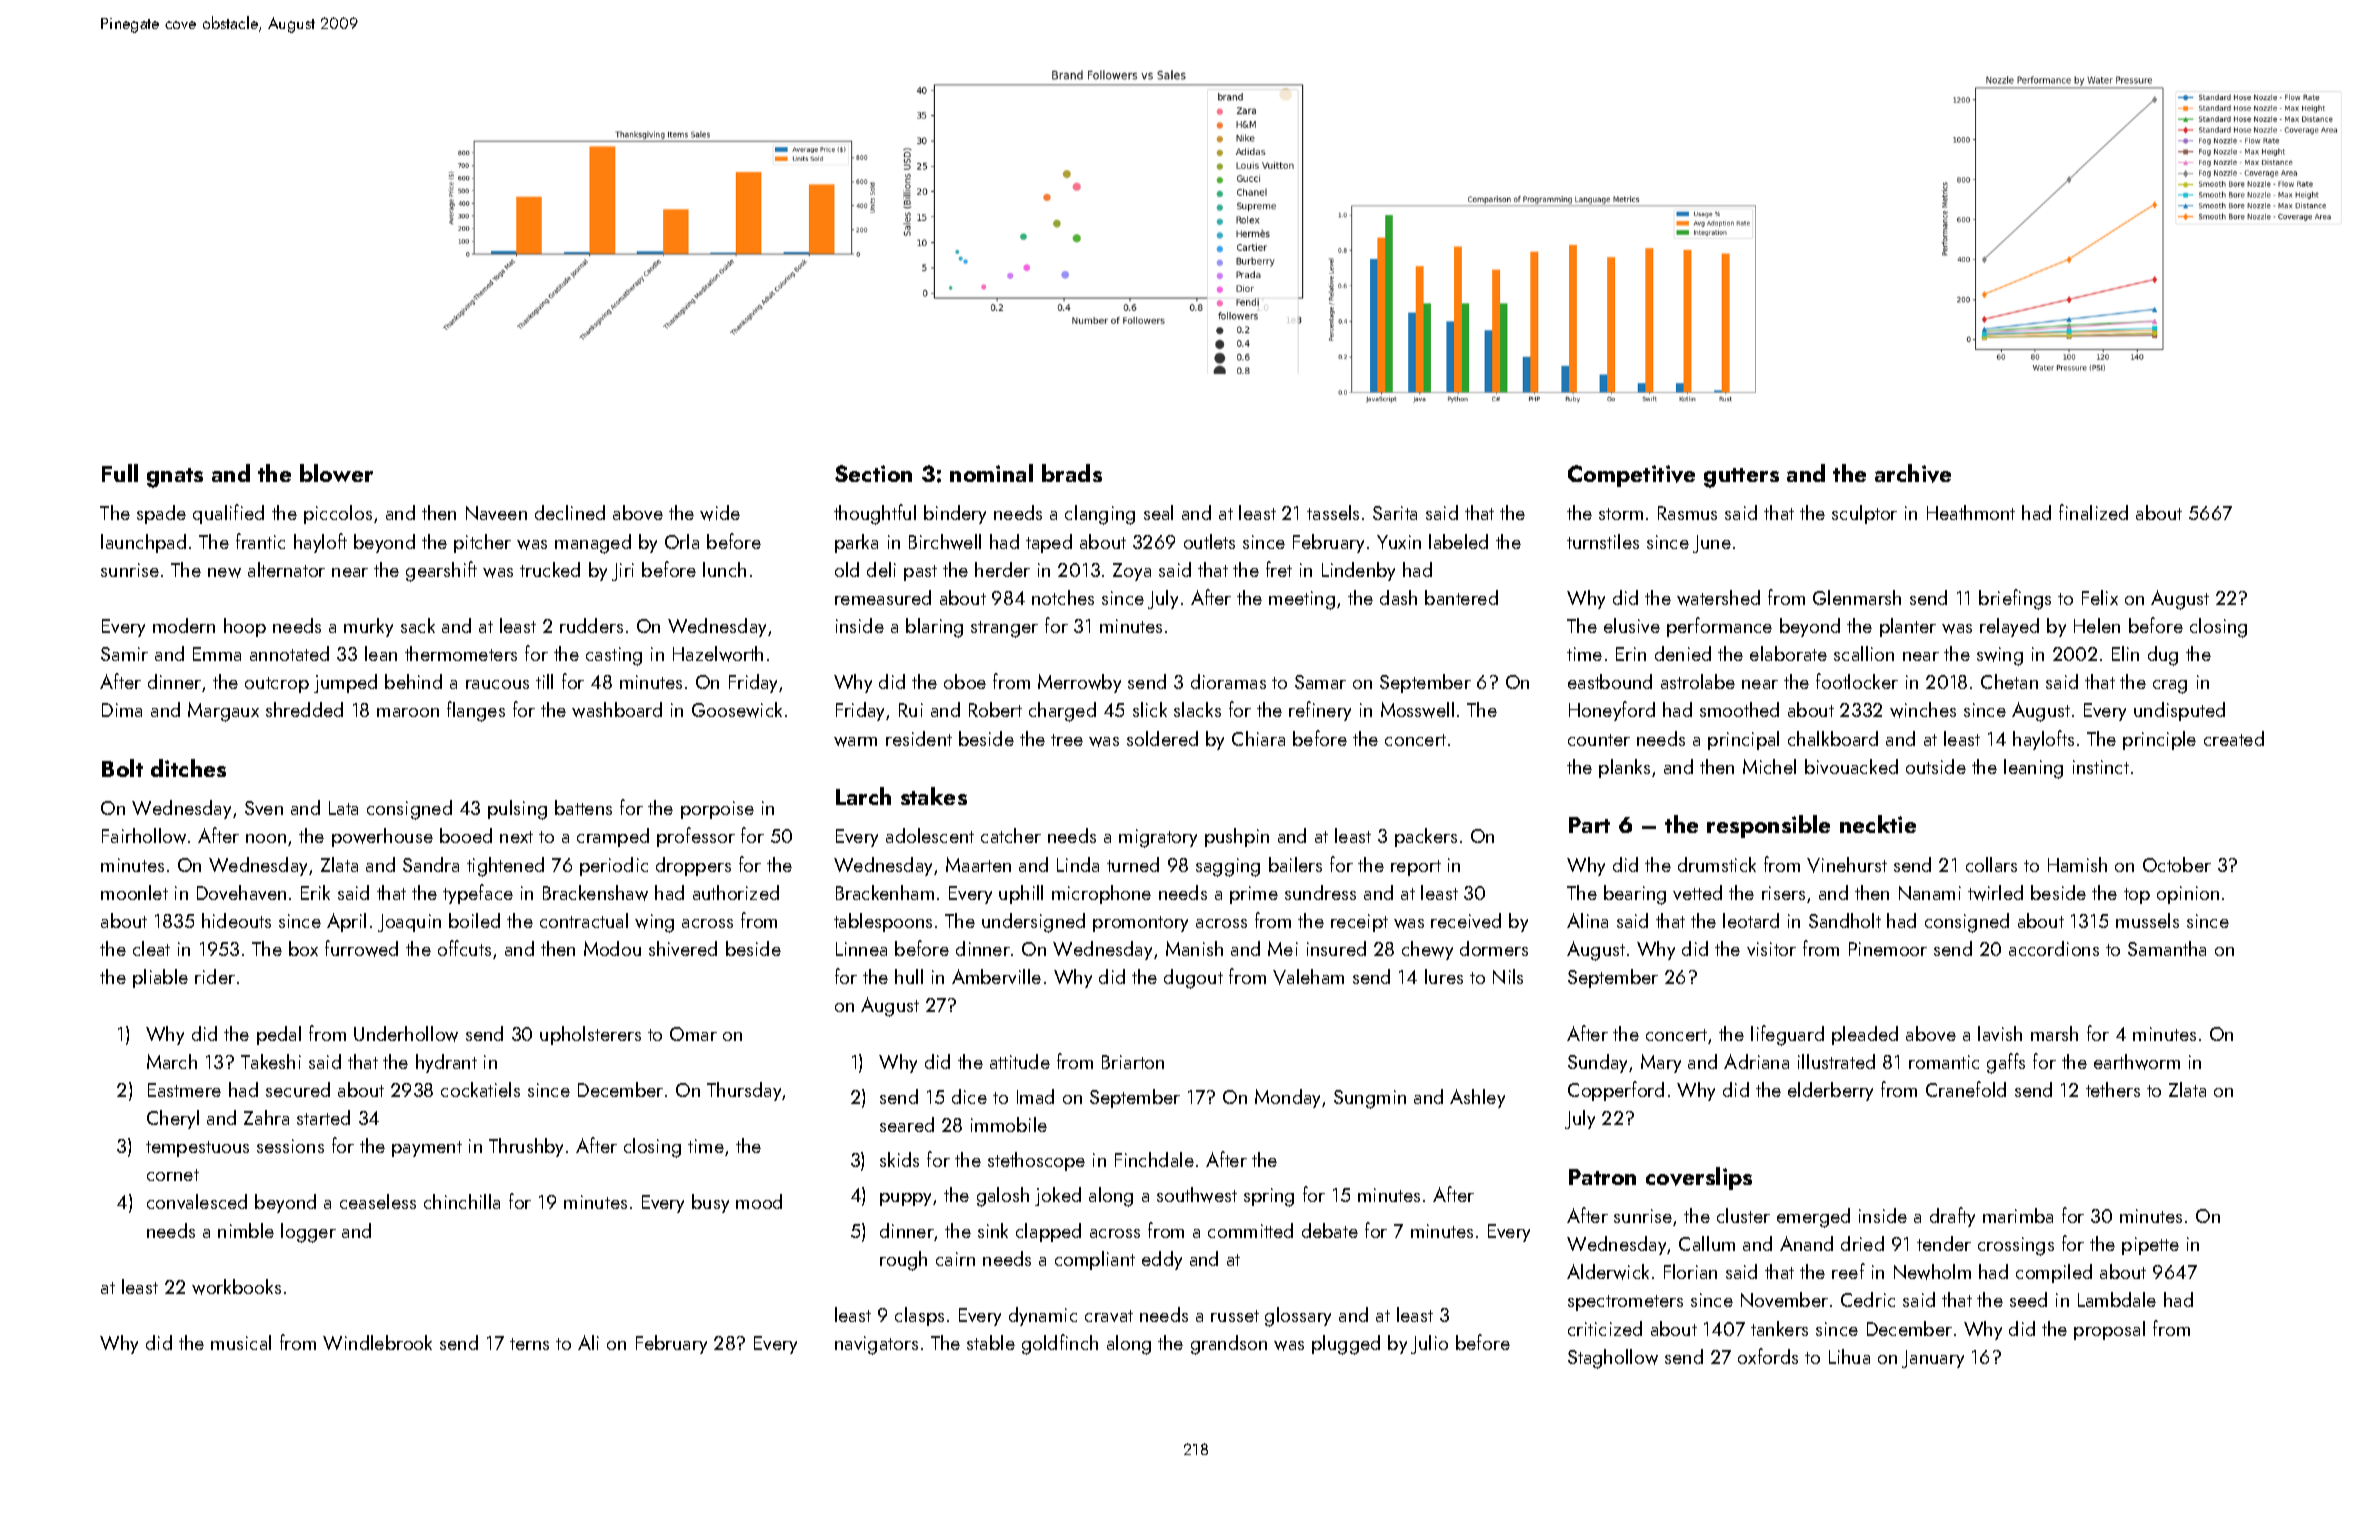  Describe the element at coordinates (861, 949) in the screenshot. I see `Linnea` at that location.
